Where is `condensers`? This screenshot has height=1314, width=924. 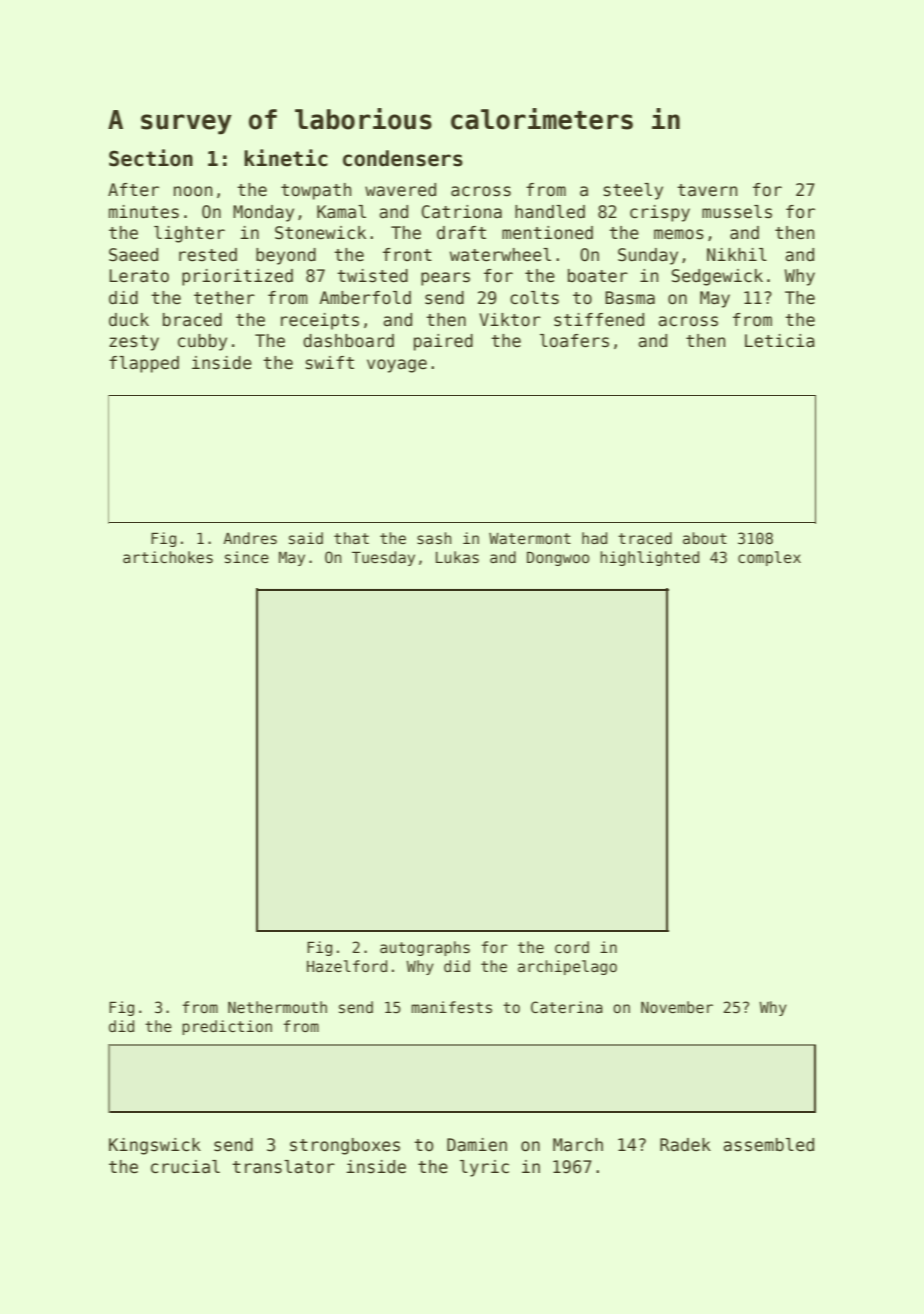 condensers is located at coordinates (403, 158).
